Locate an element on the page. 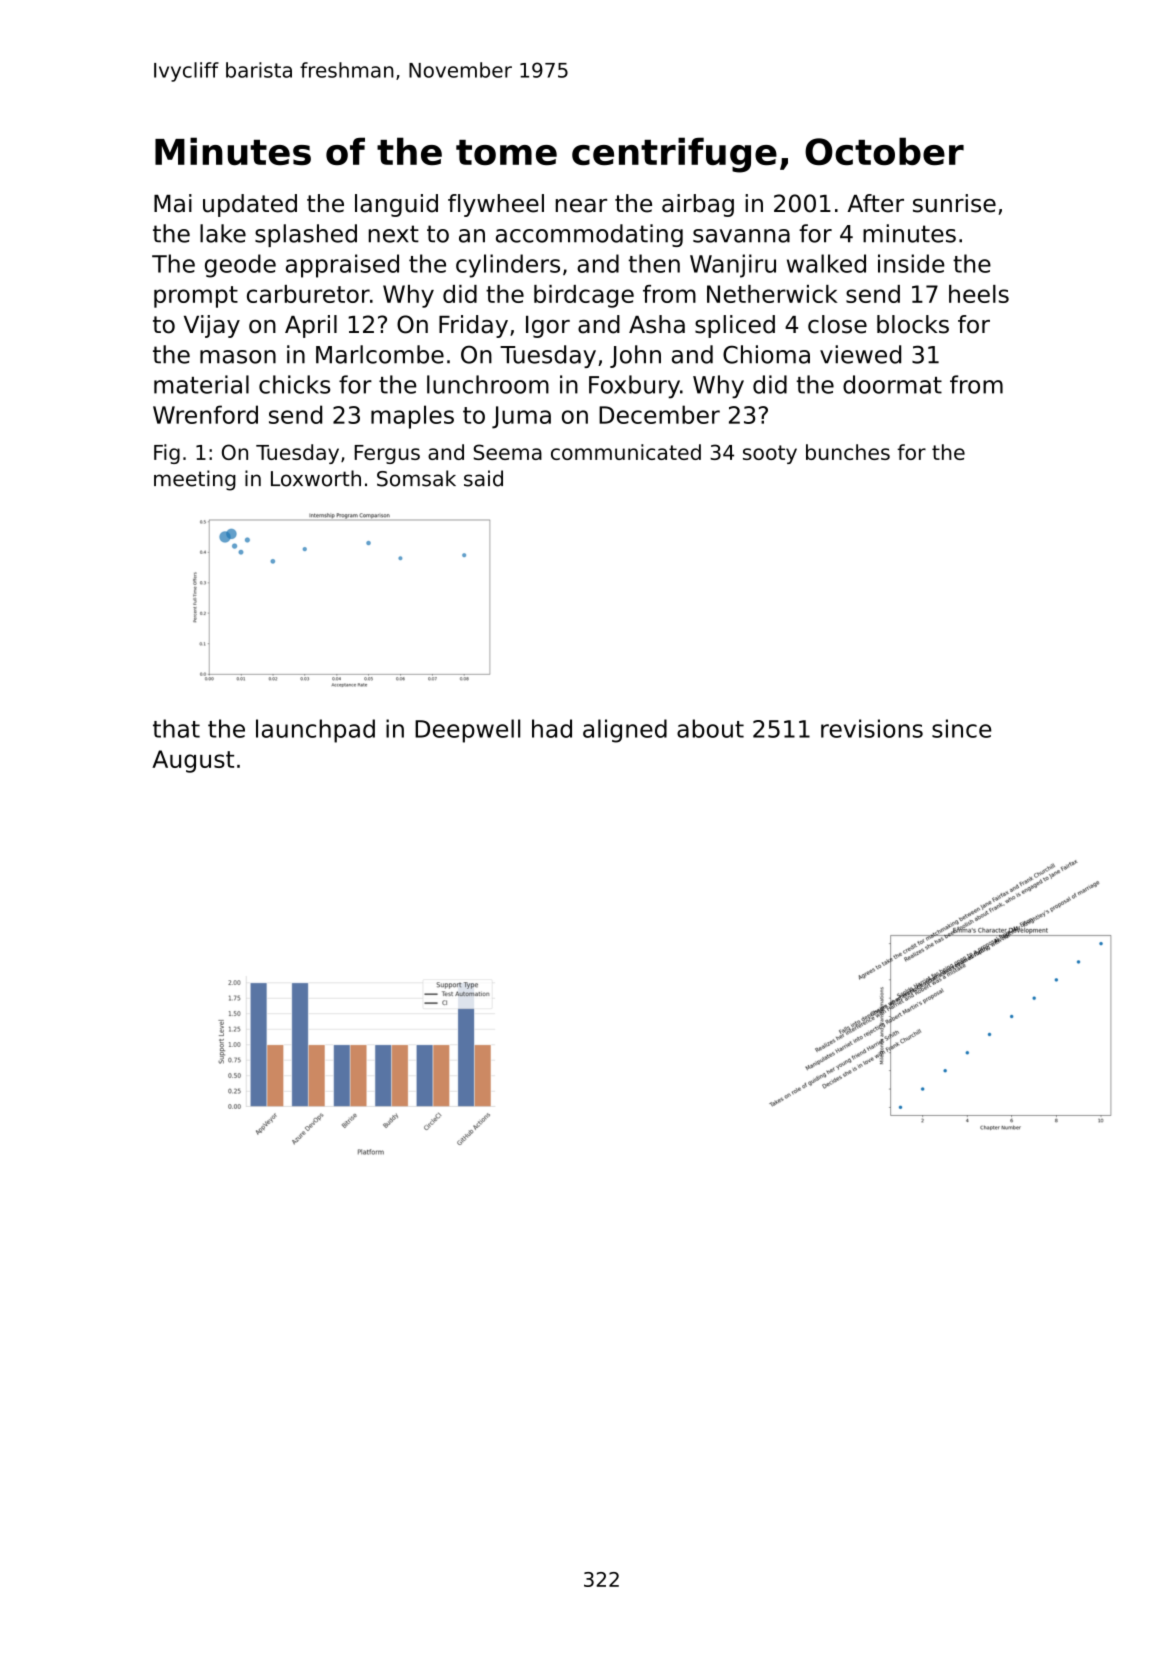  Igor is located at coordinates (548, 327).
